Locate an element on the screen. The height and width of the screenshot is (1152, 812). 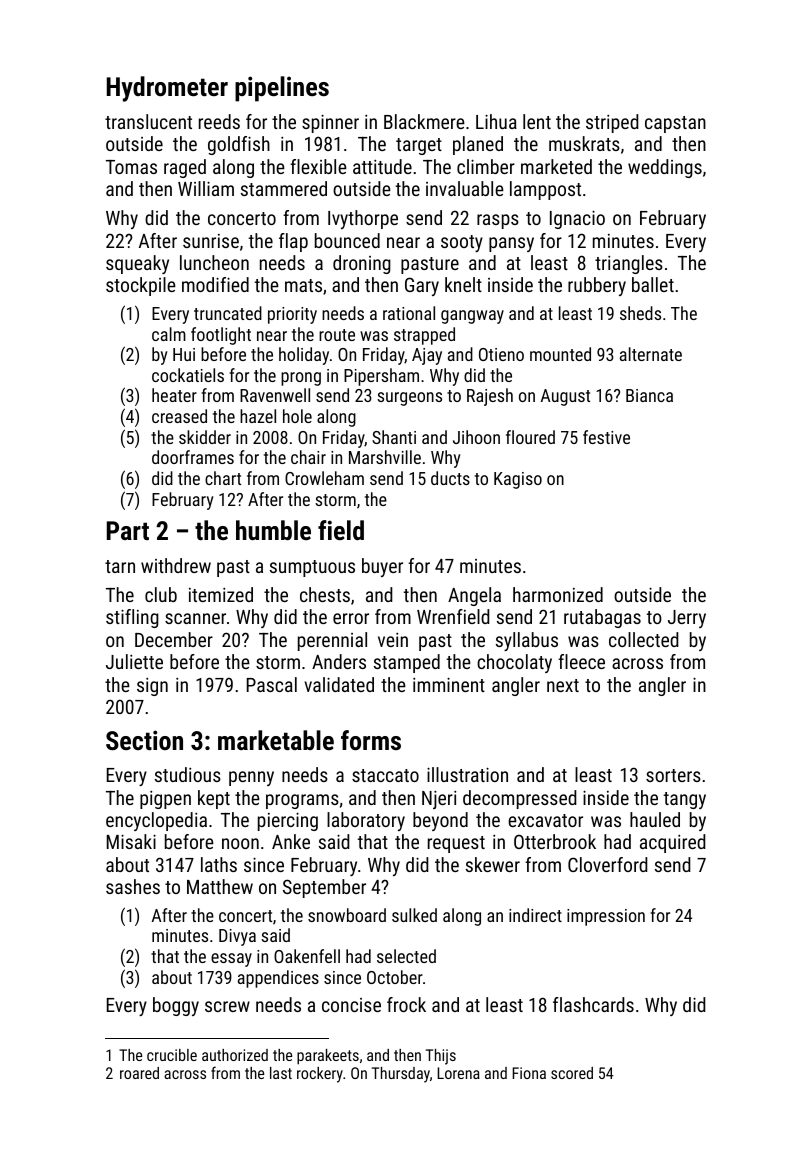
buyer is located at coordinates (382, 567).
